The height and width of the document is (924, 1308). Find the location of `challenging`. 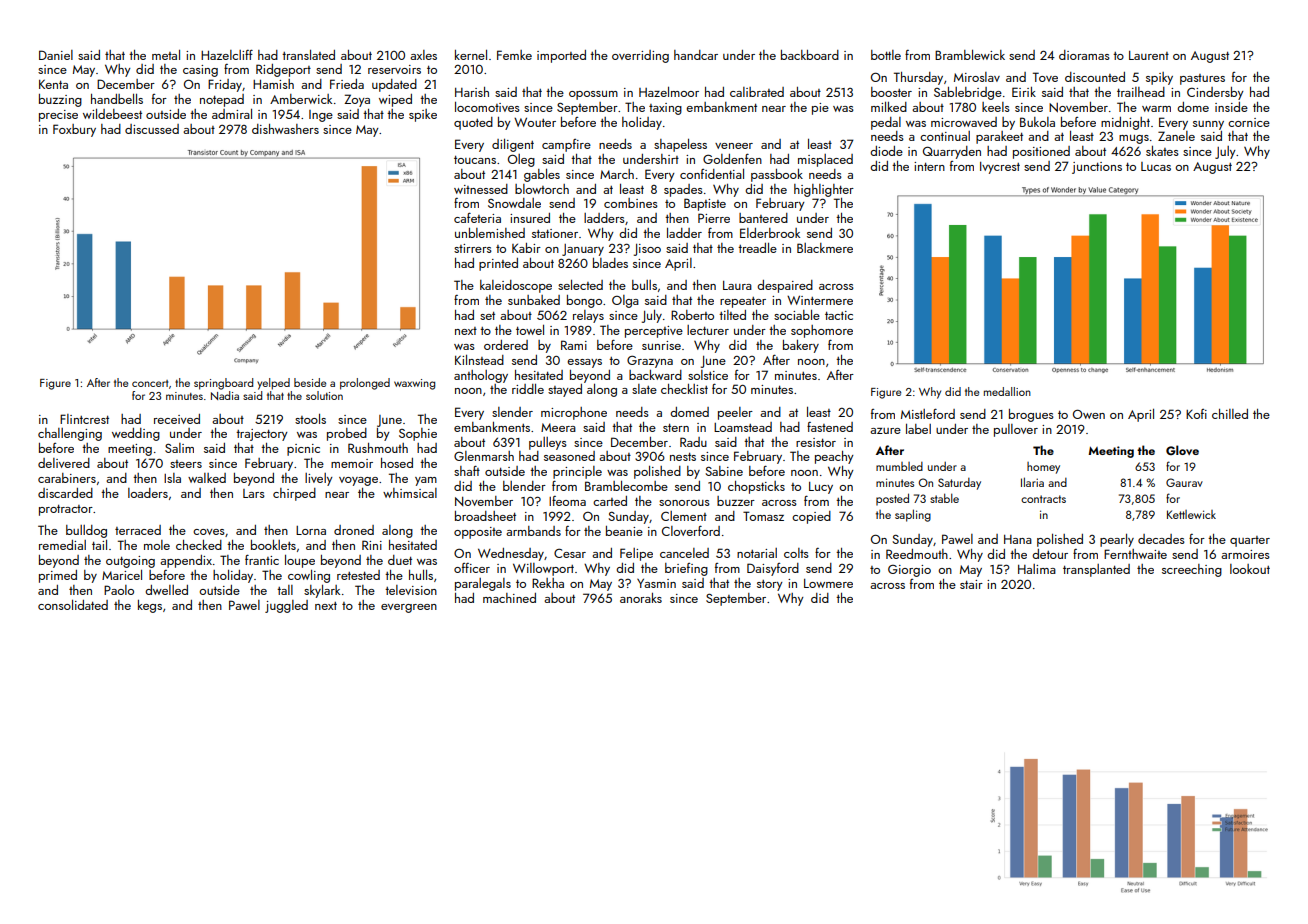

challenging is located at coordinates (70, 434).
